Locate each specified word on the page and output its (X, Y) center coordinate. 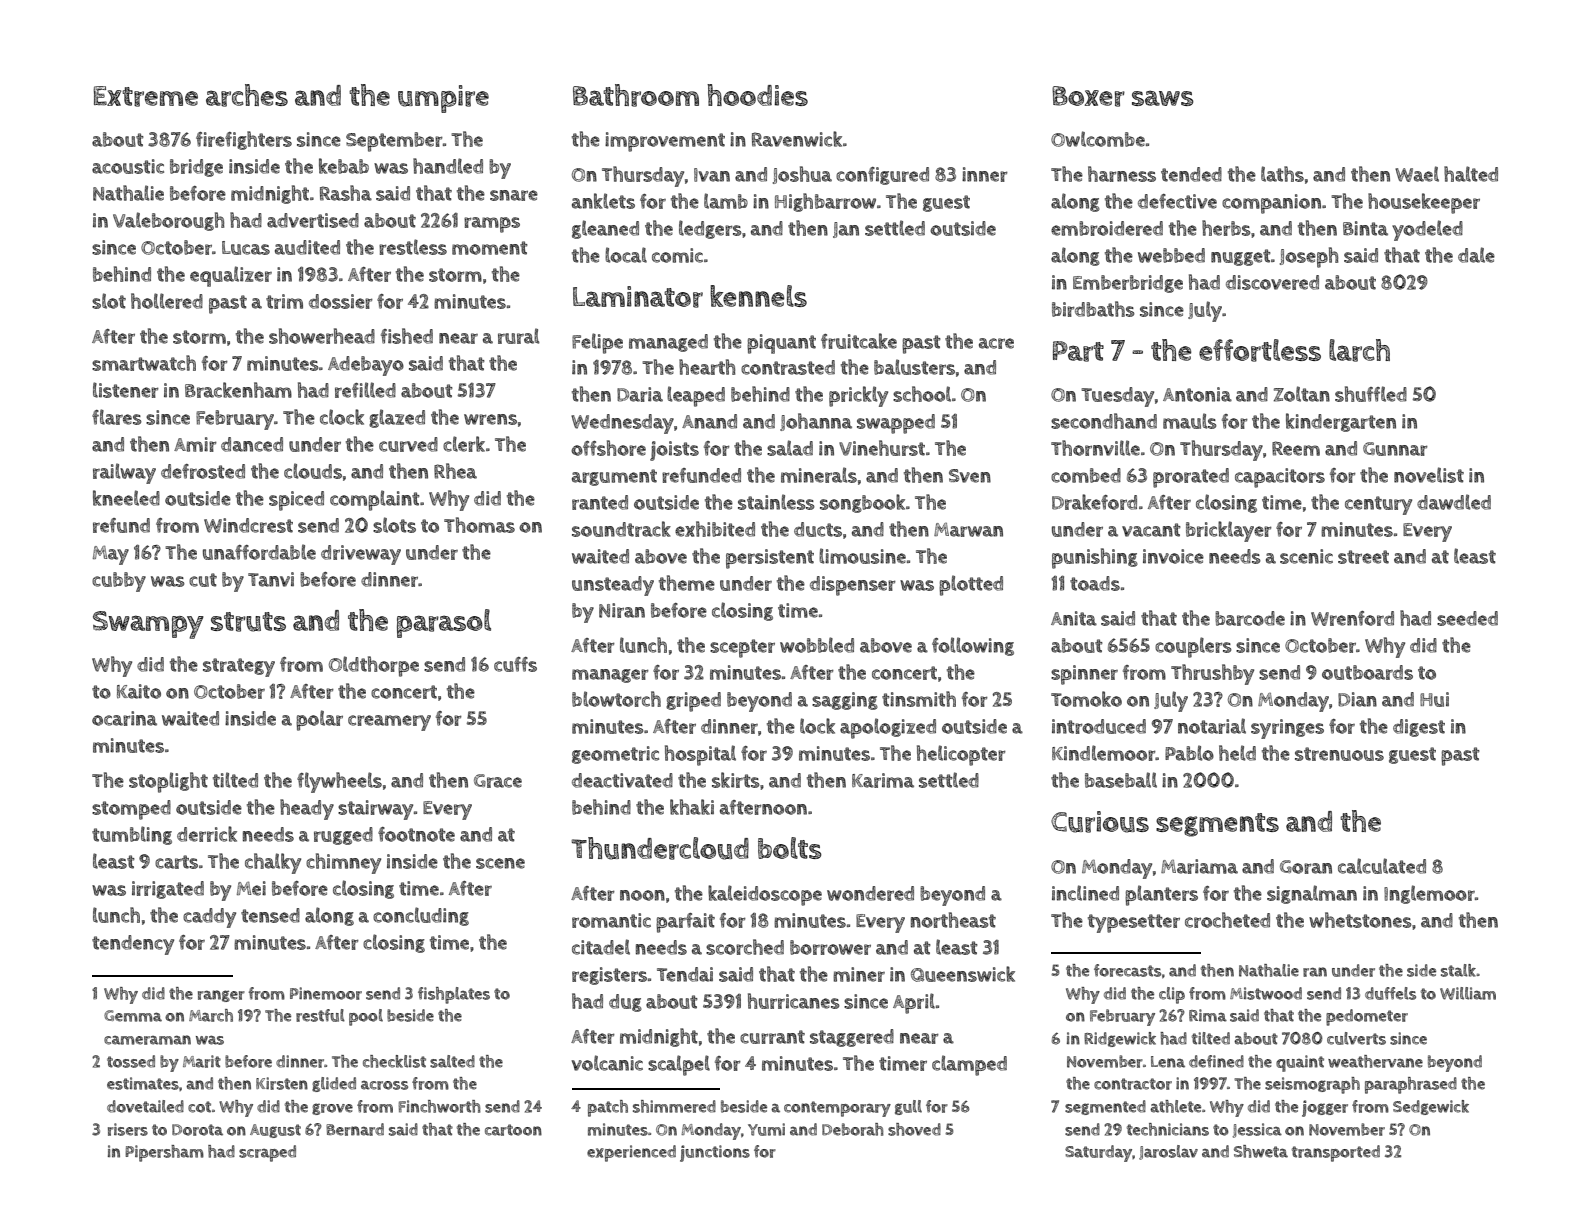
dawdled (1454, 502)
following (973, 646)
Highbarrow (825, 202)
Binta (1365, 228)
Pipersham (164, 1153)
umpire (443, 99)
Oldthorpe (374, 666)
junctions (715, 1153)
